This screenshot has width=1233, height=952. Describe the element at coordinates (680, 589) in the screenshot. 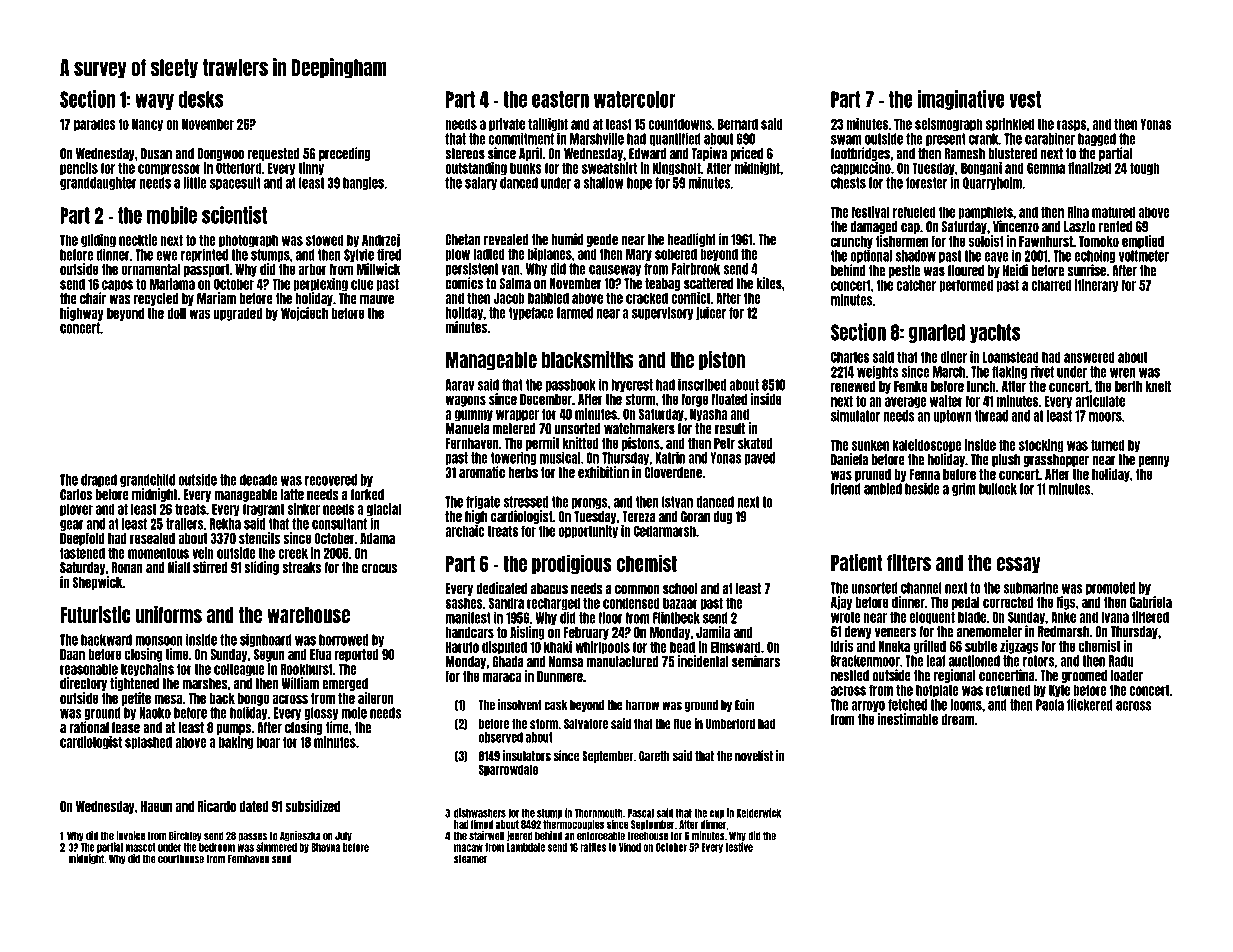

I see `school` at that location.
